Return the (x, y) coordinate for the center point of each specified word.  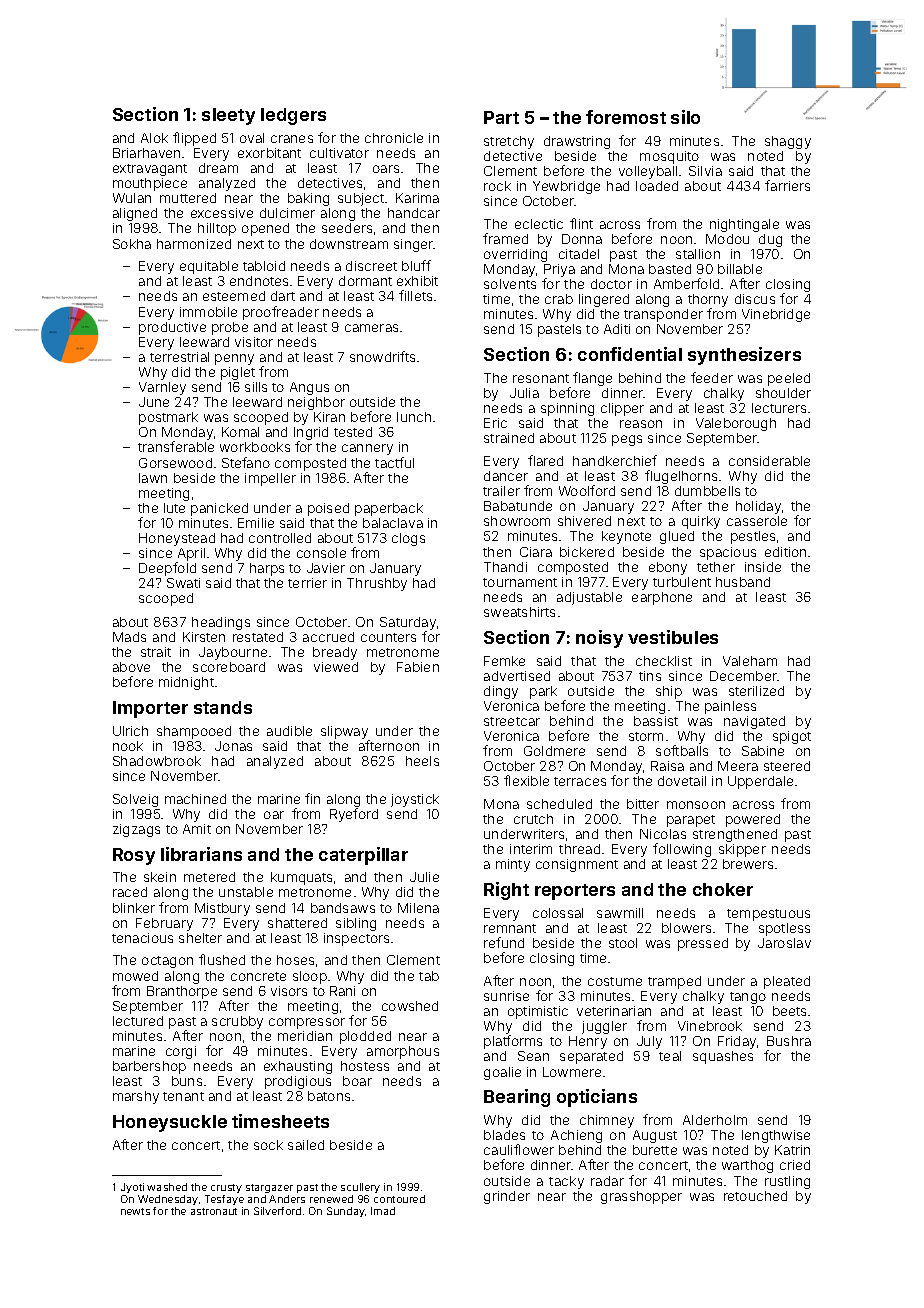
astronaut (214, 1211)
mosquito (669, 157)
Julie (424, 877)
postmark (168, 418)
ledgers (293, 116)
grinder (507, 1197)
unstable (246, 892)
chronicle (394, 138)
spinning (567, 409)
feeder (712, 377)
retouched (755, 1196)
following (682, 850)
